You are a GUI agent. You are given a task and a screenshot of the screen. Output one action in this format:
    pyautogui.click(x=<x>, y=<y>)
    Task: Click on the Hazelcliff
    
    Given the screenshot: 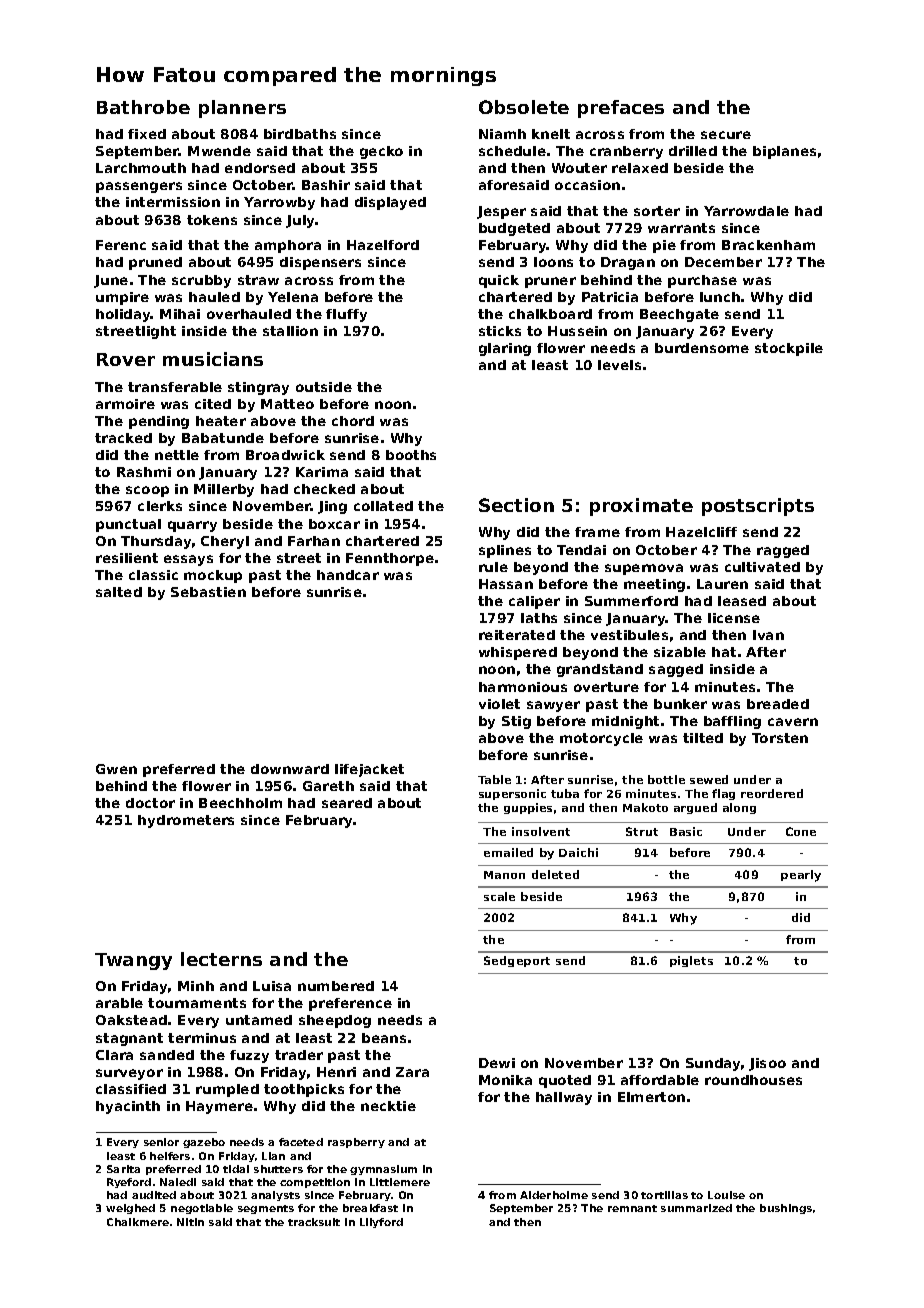 What is the action you would take?
    pyautogui.click(x=701, y=532)
